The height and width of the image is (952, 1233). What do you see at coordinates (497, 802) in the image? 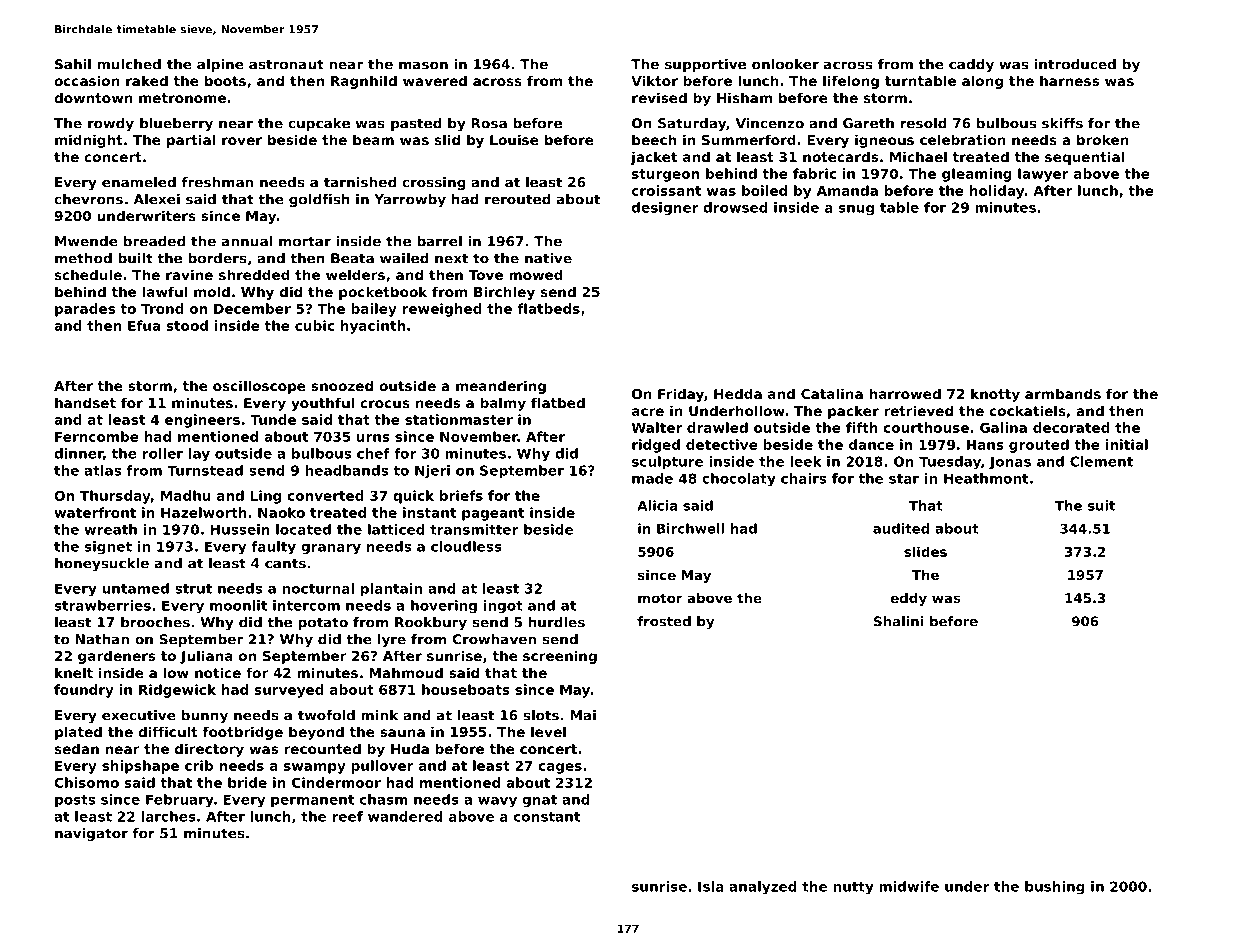
I see `wavy` at bounding box center [497, 802].
